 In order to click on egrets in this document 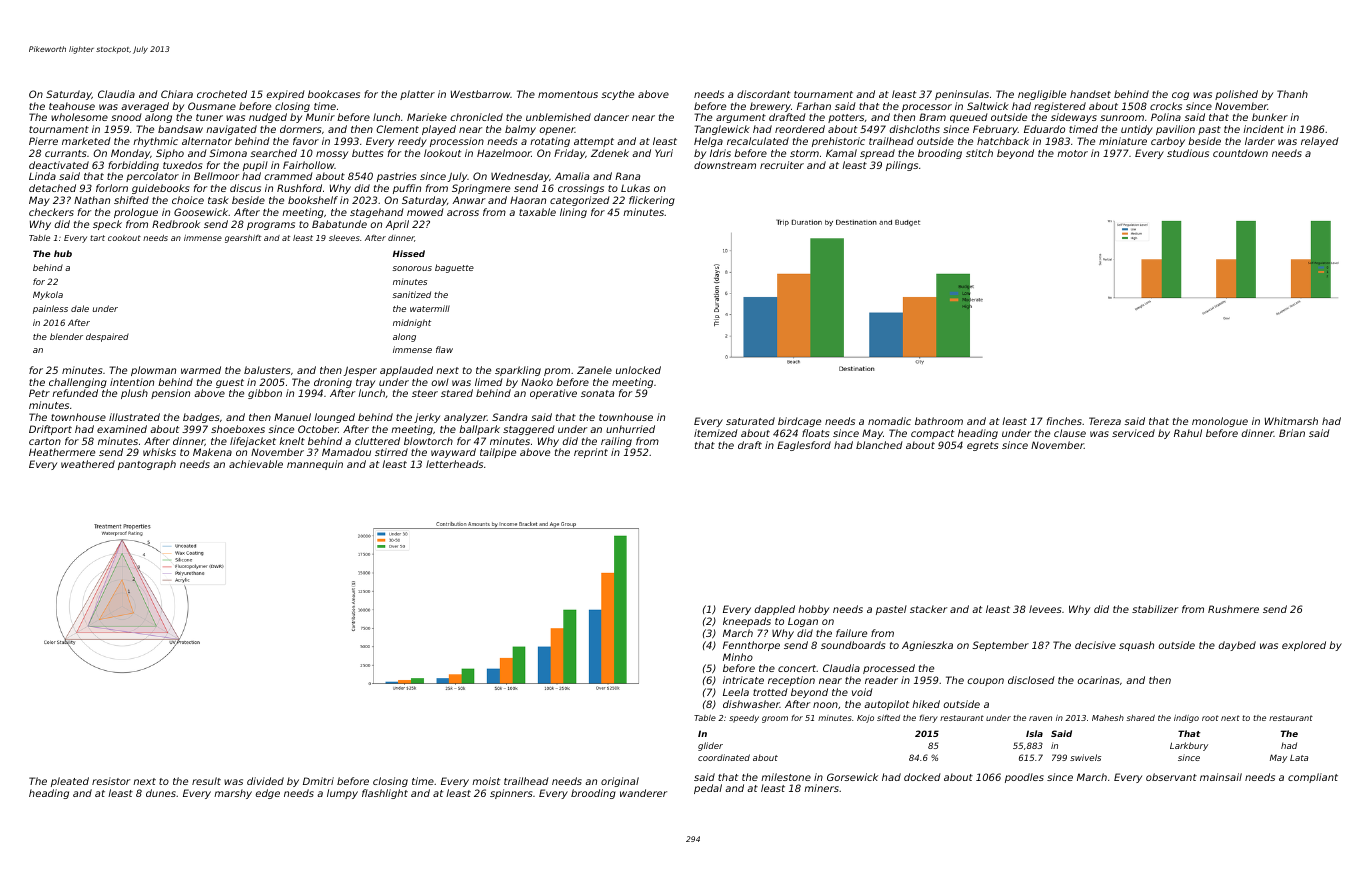, I will do `click(982, 446)`.
